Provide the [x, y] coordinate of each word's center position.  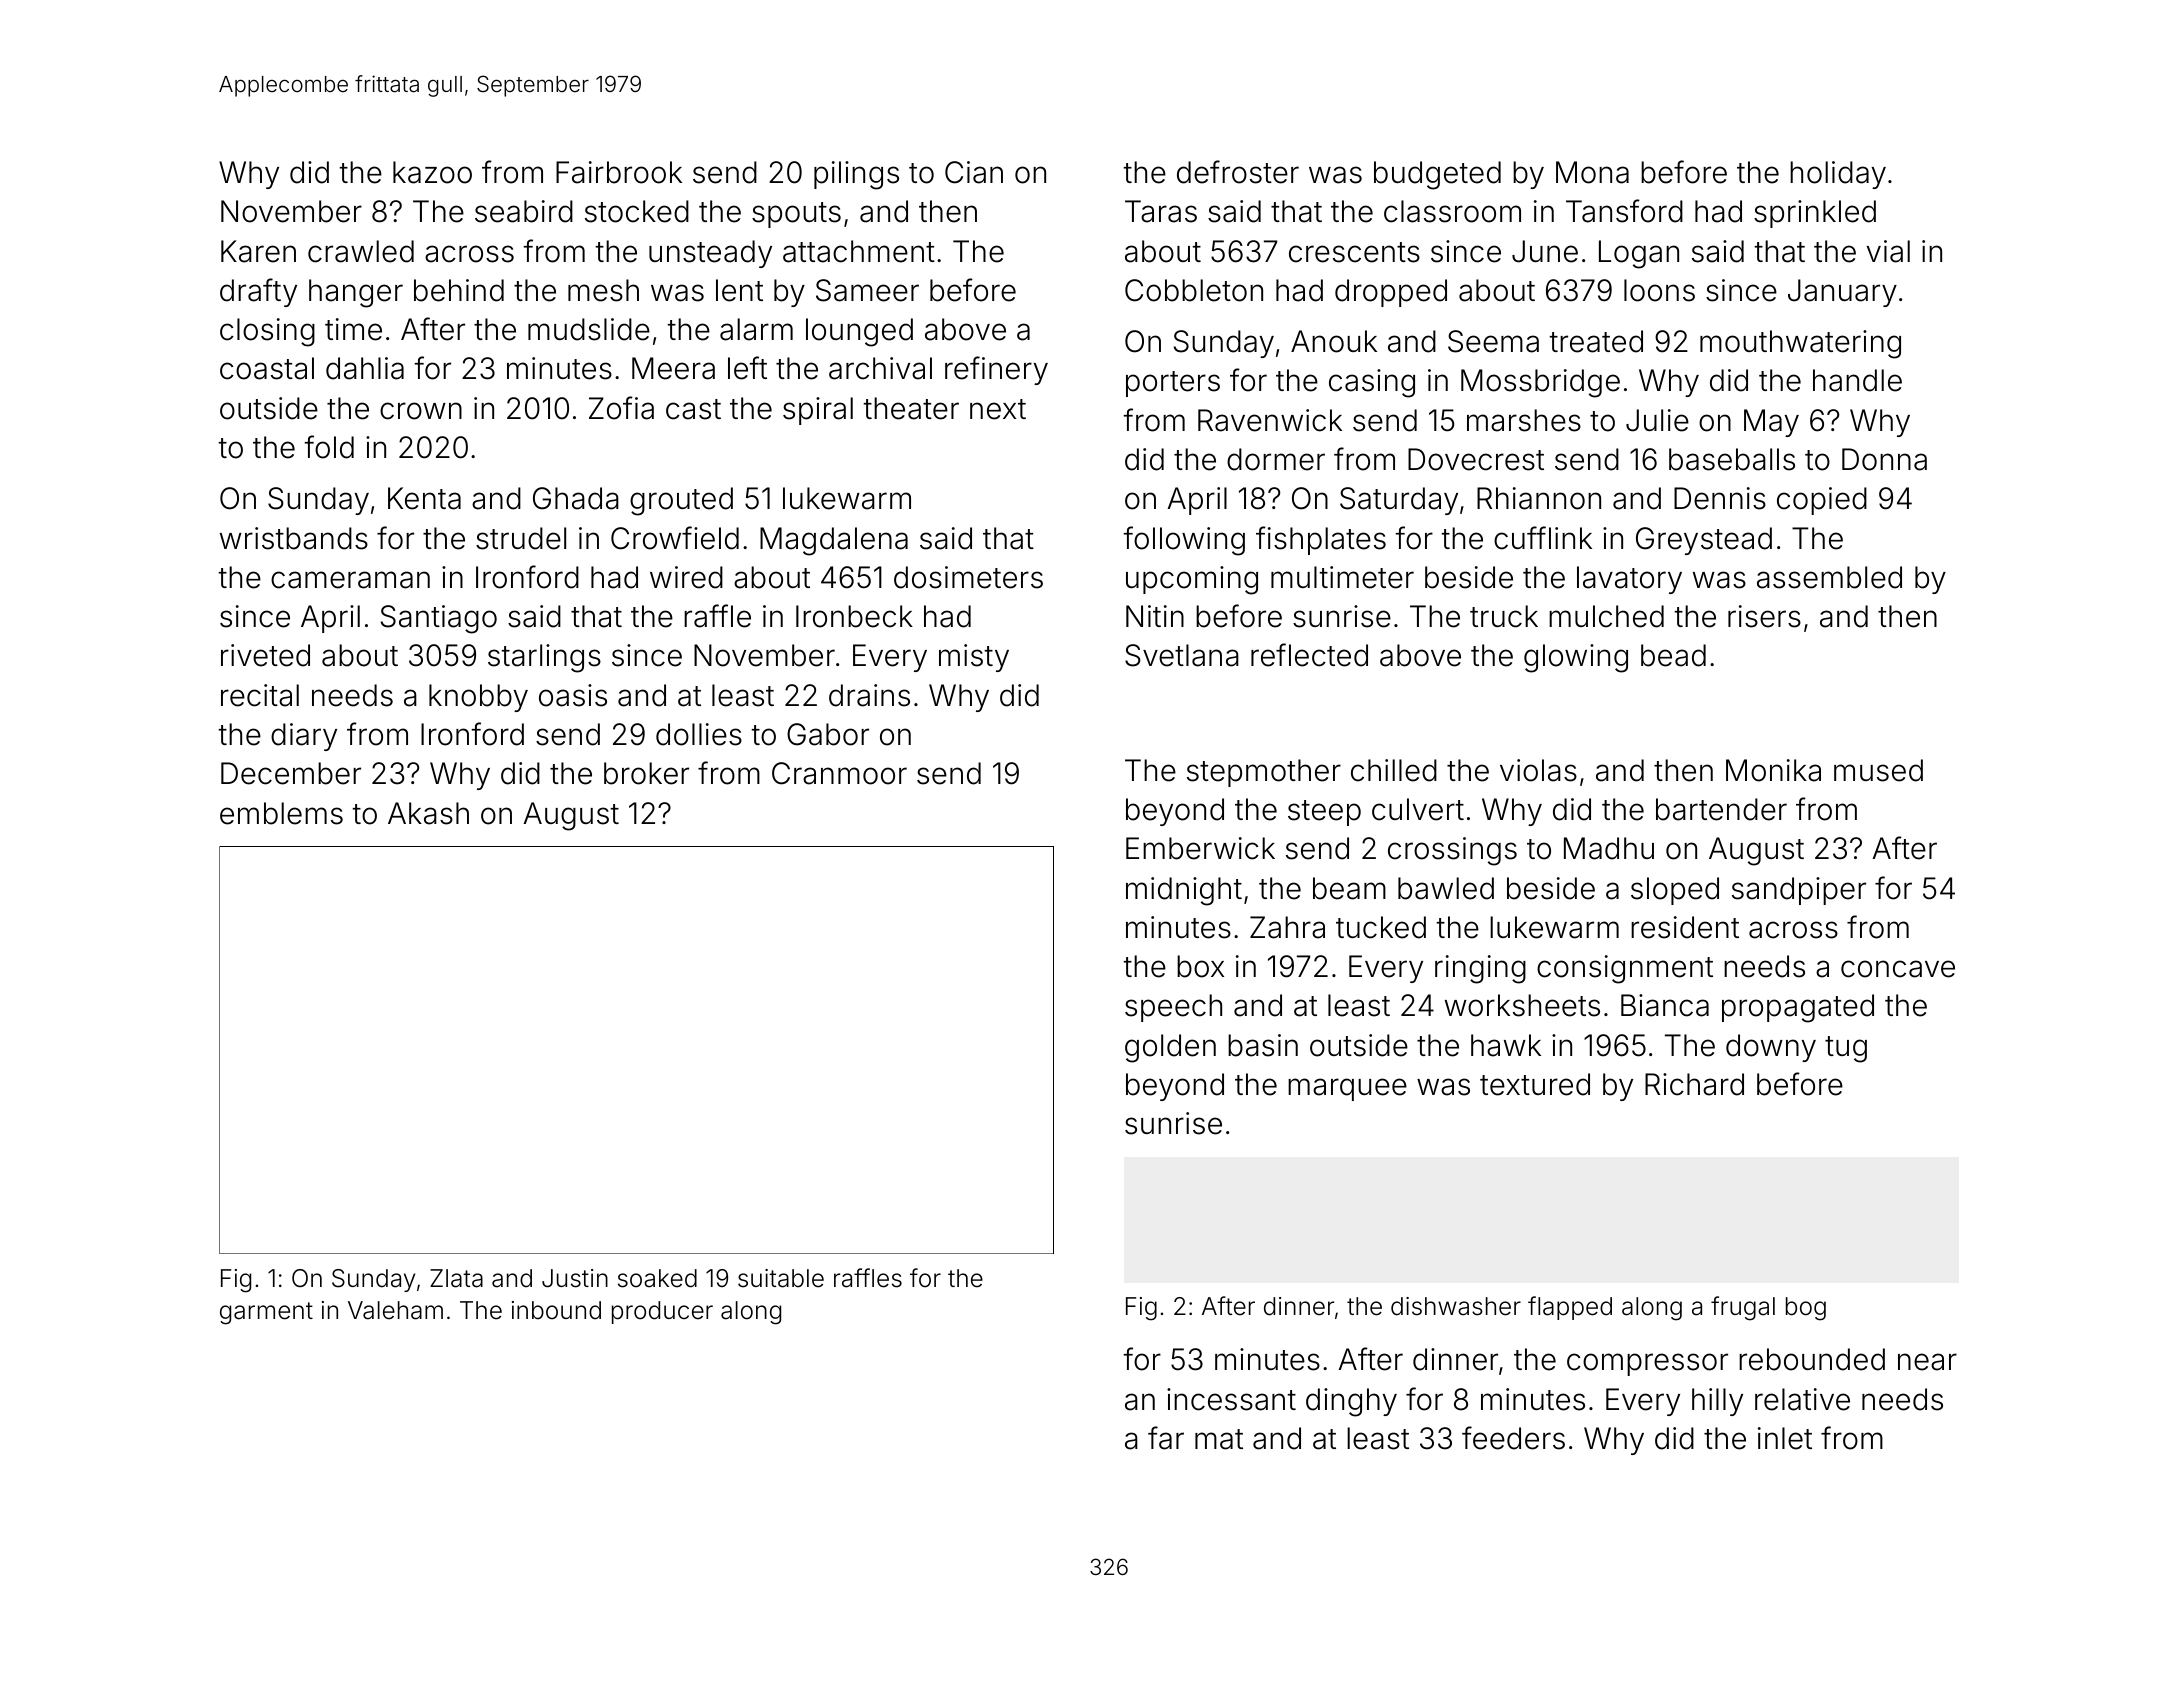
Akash [428, 813]
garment [266, 1313]
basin [1263, 1045]
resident [1685, 927]
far [1166, 1438]
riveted [265, 655]
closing [267, 332]
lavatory [1629, 580]
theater [911, 408]
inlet [1785, 1438]
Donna [1884, 459]
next [998, 409]
